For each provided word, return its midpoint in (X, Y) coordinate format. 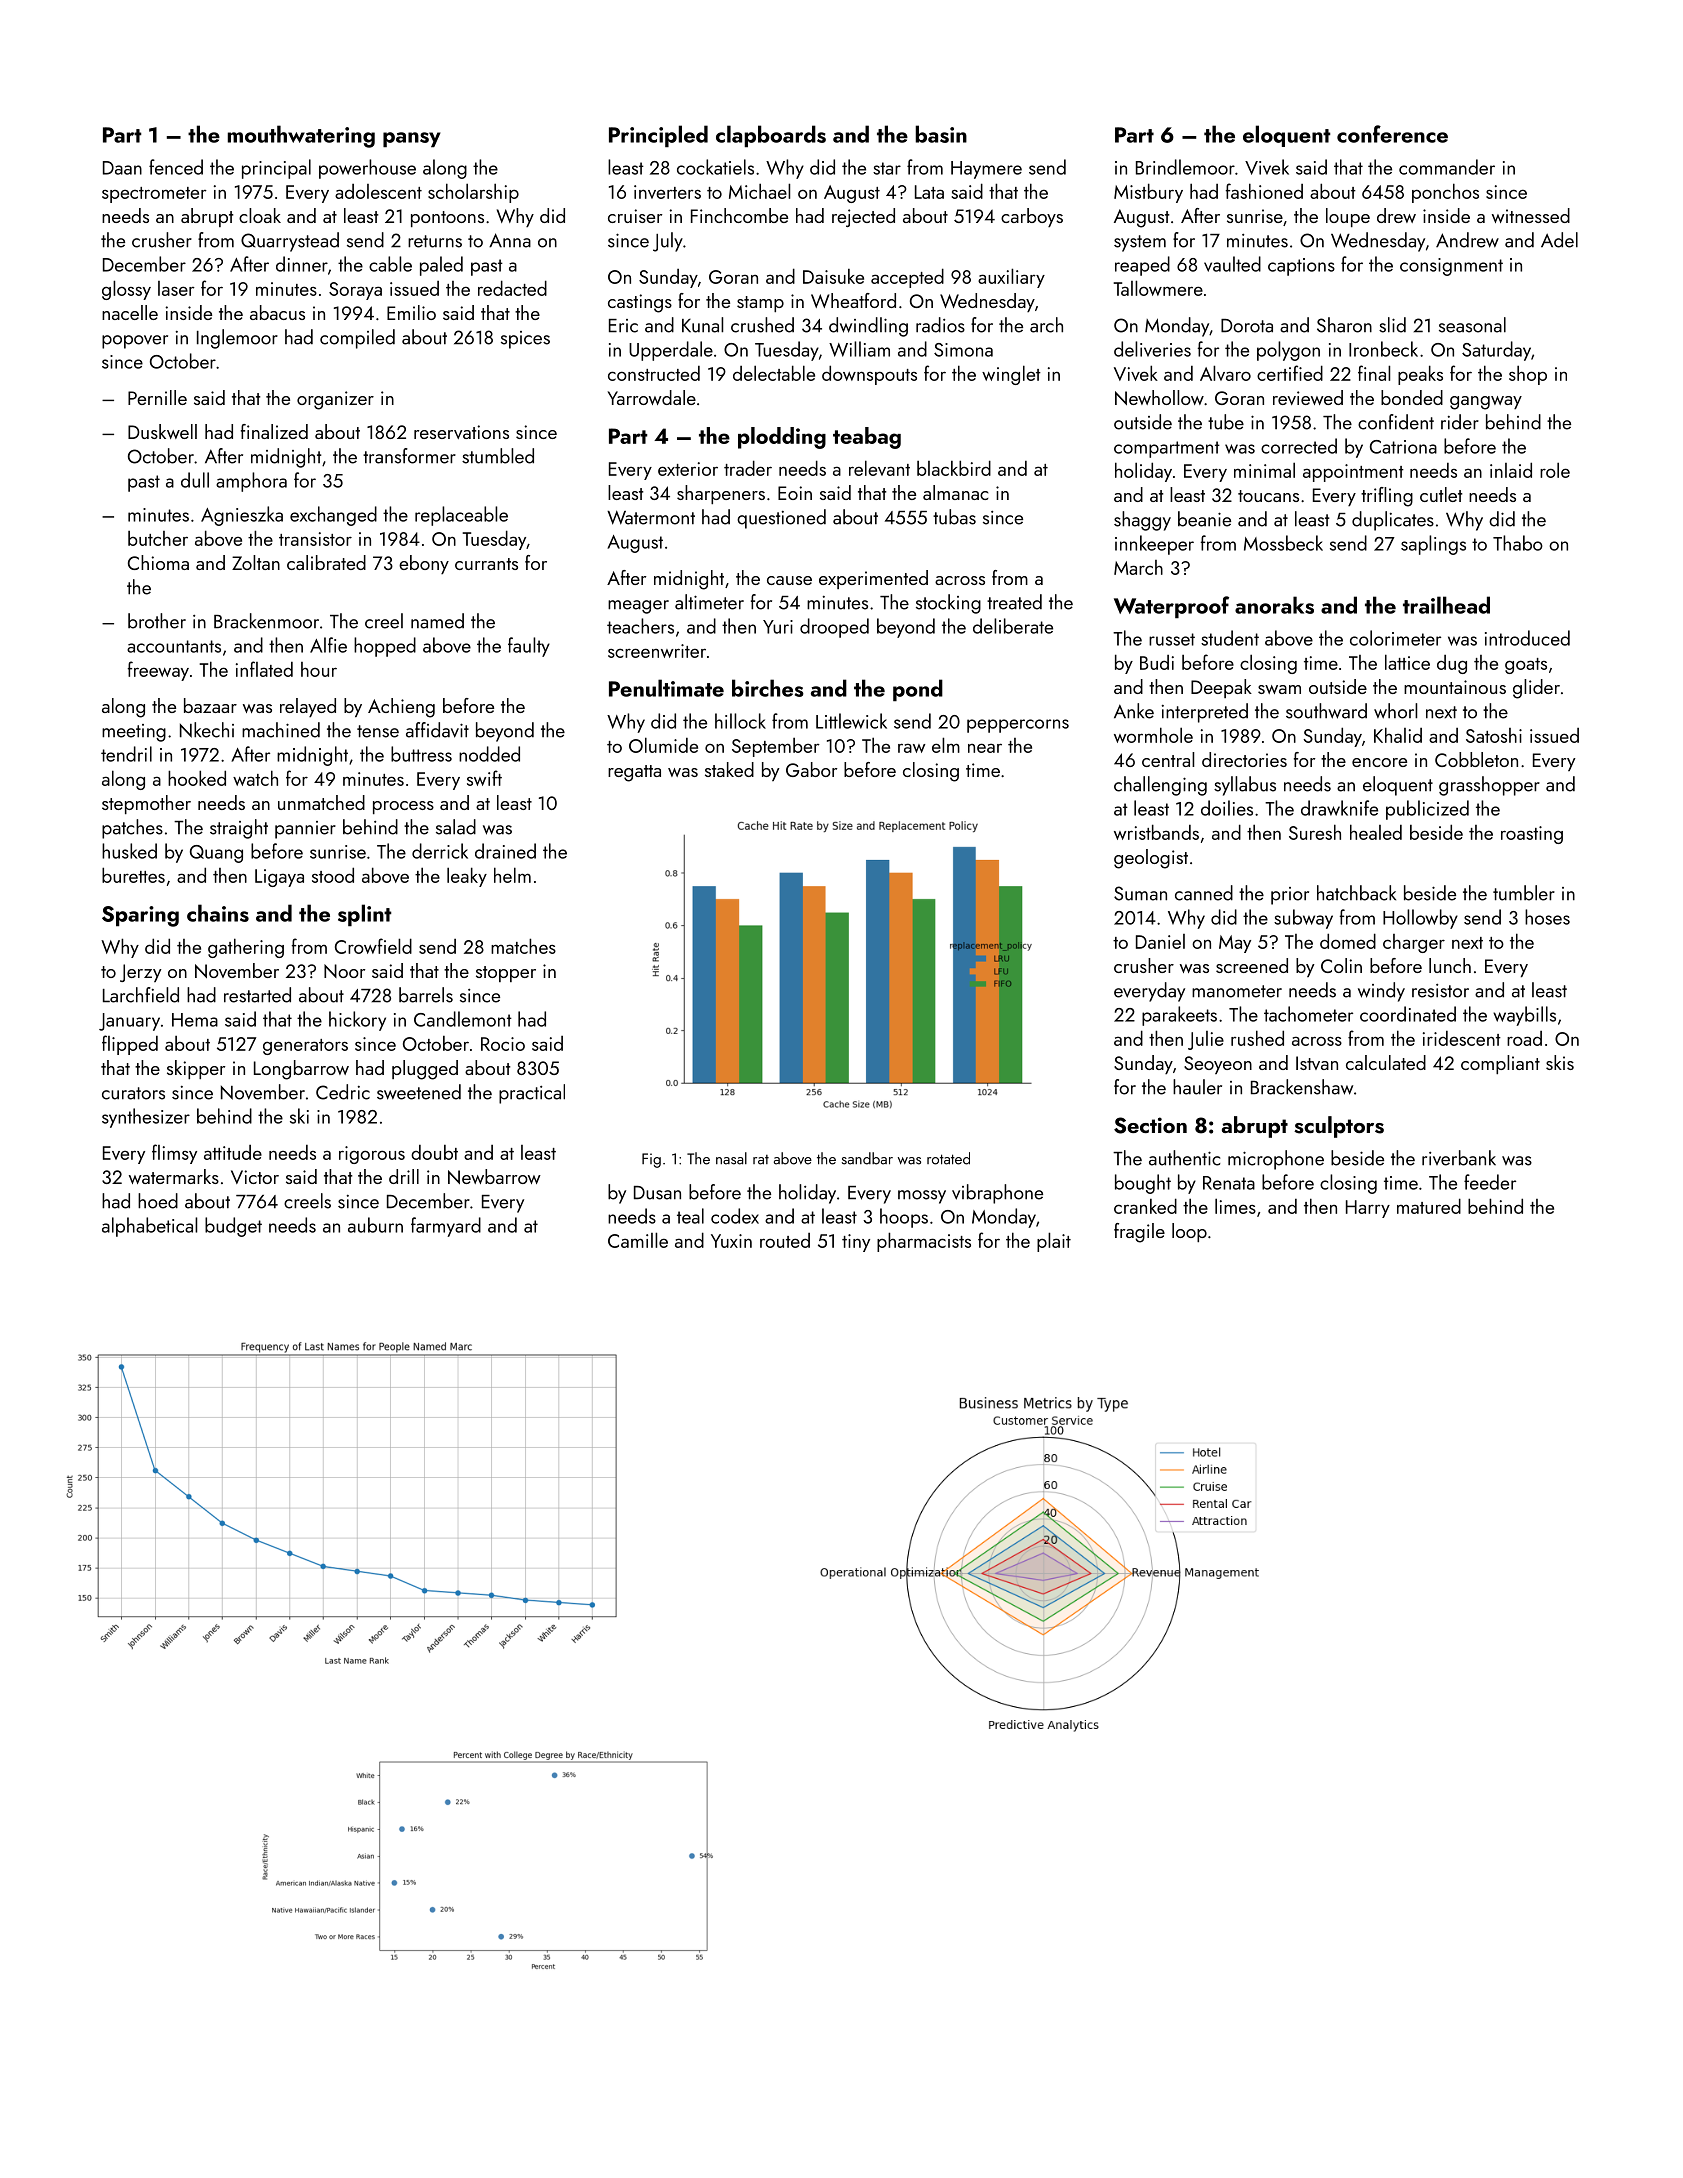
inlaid (1511, 470)
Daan (122, 168)
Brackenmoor (266, 621)
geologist (1151, 859)
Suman (1140, 893)
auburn (375, 1225)
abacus (277, 312)
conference (1392, 134)
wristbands (1156, 832)
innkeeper (1154, 545)
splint (365, 915)
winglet (1011, 375)
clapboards (771, 136)
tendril (126, 754)
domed (1348, 941)
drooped (834, 628)
